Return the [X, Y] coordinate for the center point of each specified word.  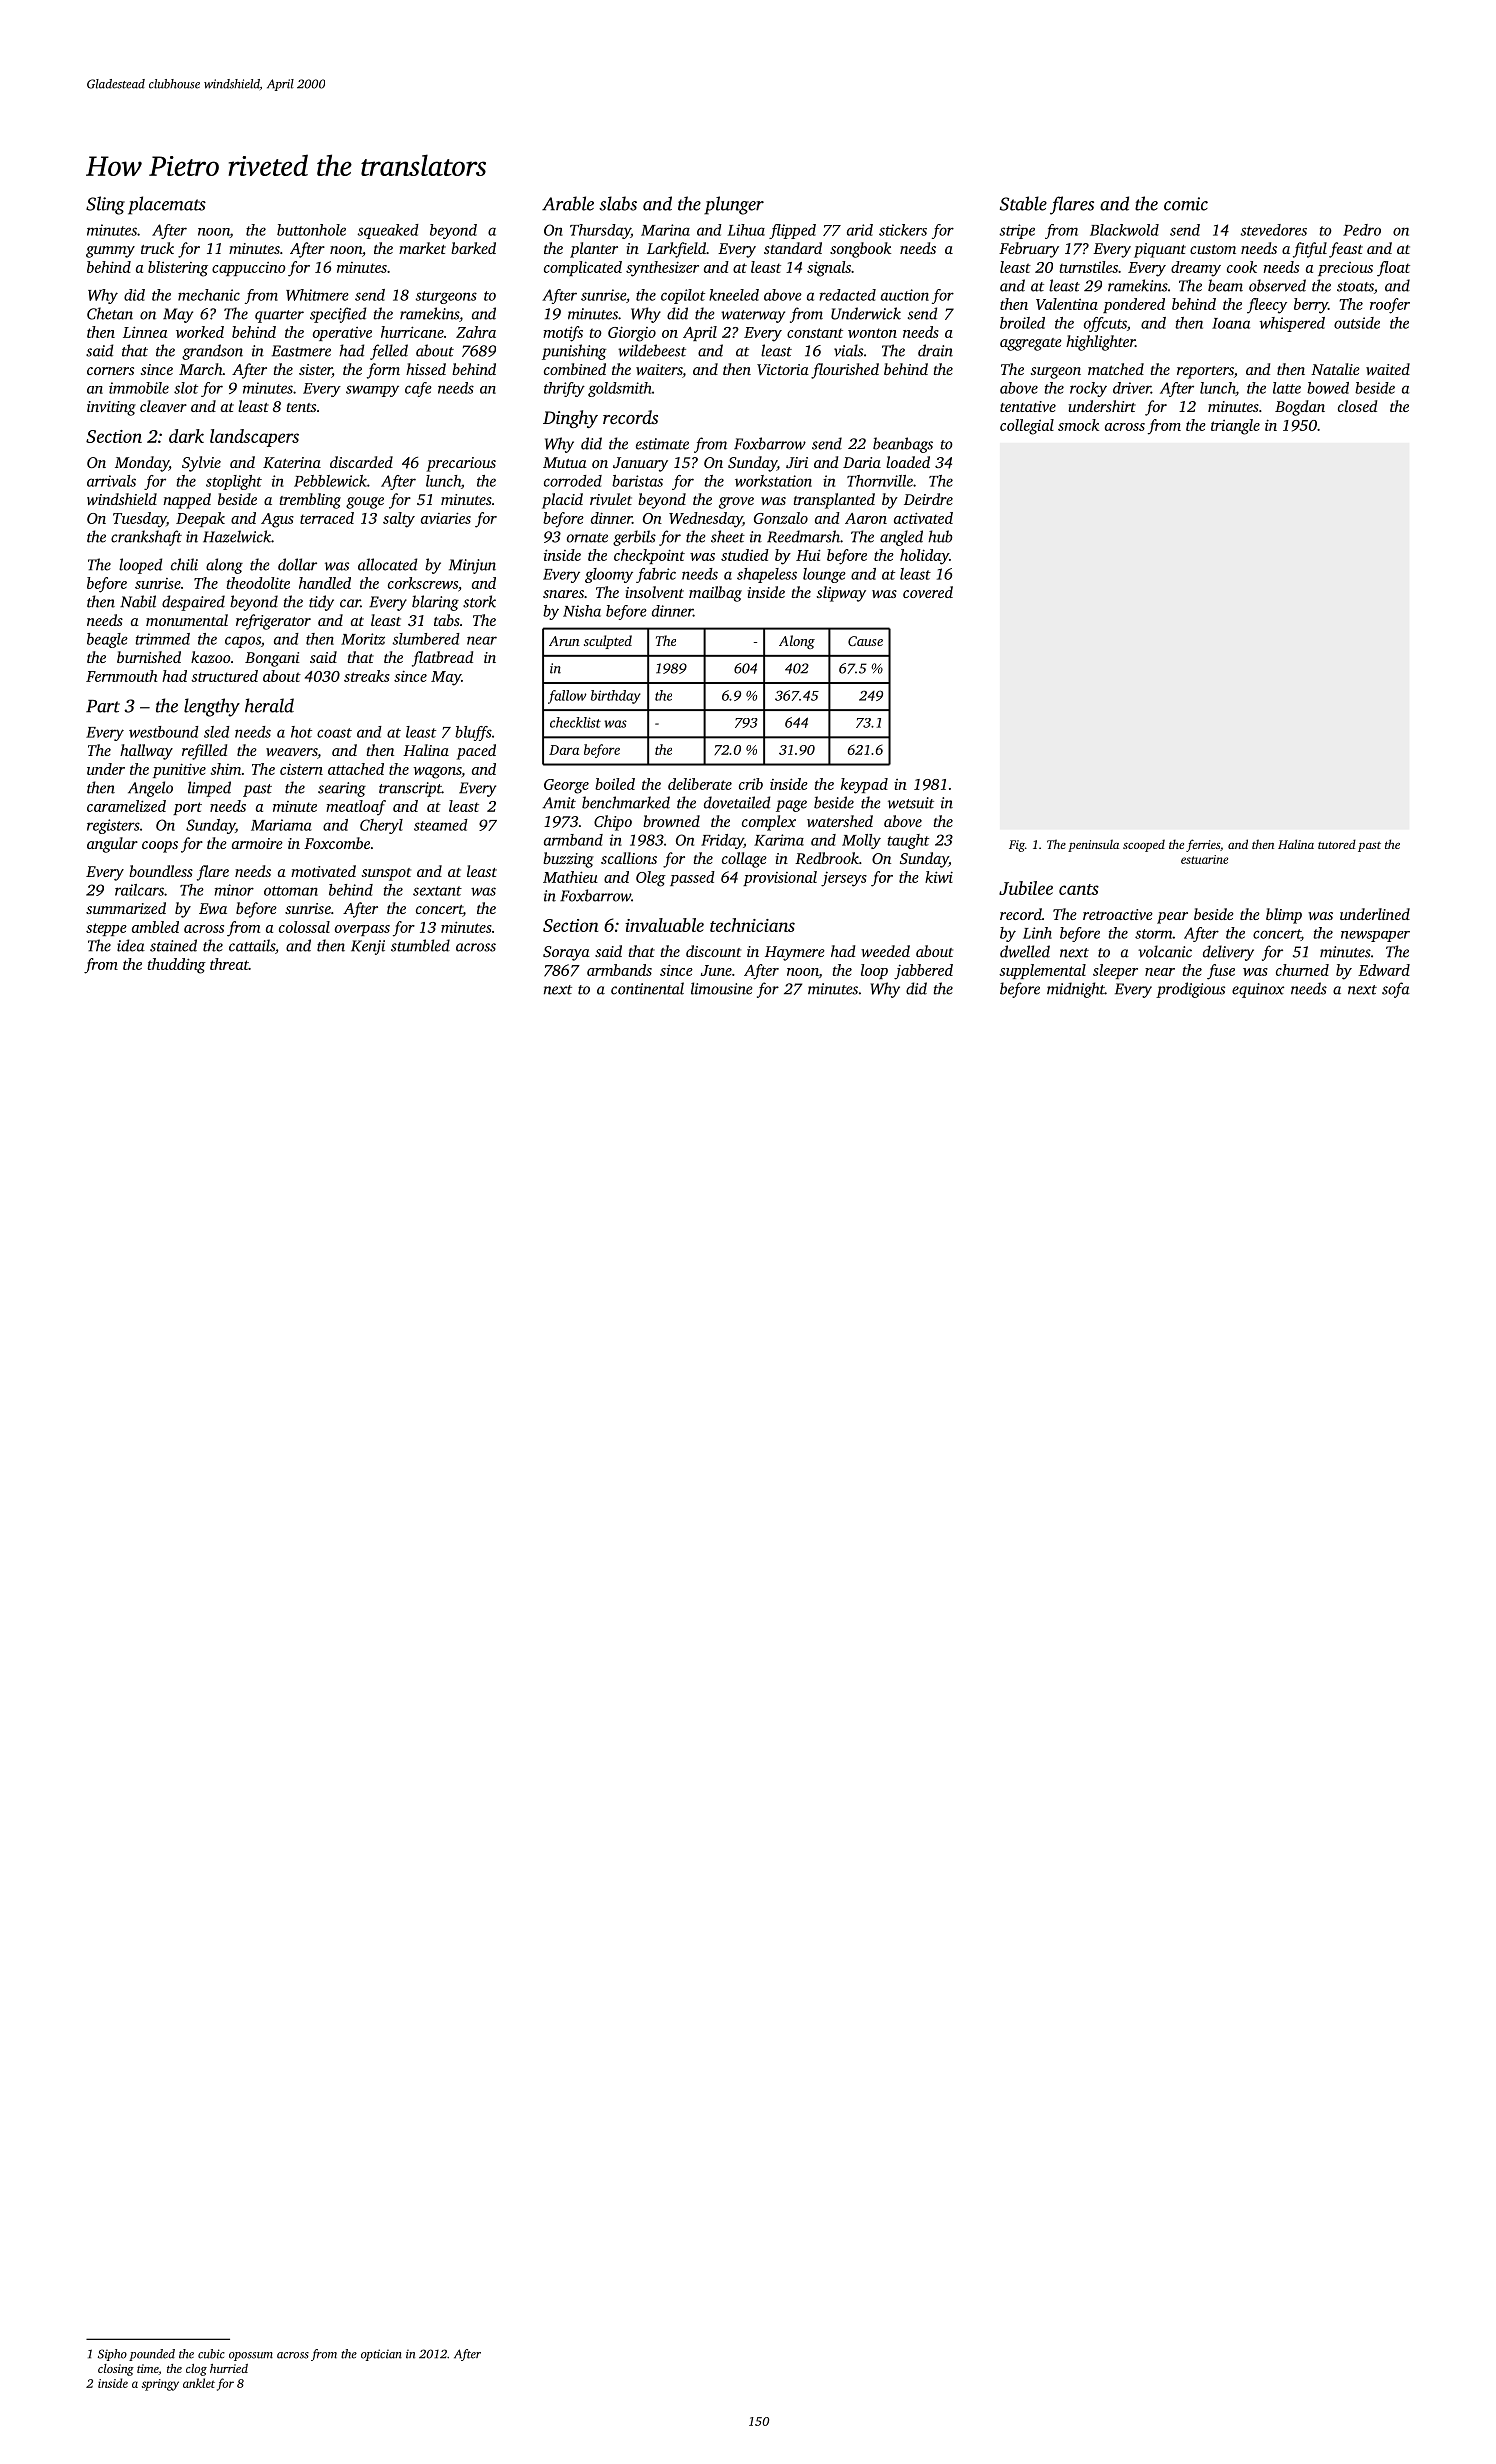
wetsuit [911, 803]
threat [229, 964]
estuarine [1204, 859]
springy [160, 2385]
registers [113, 826]
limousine [722, 988]
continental [647, 988]
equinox [1258, 990]
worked [200, 332]
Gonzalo [781, 518]
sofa [1396, 990]
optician [381, 2355]
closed [1357, 406]
